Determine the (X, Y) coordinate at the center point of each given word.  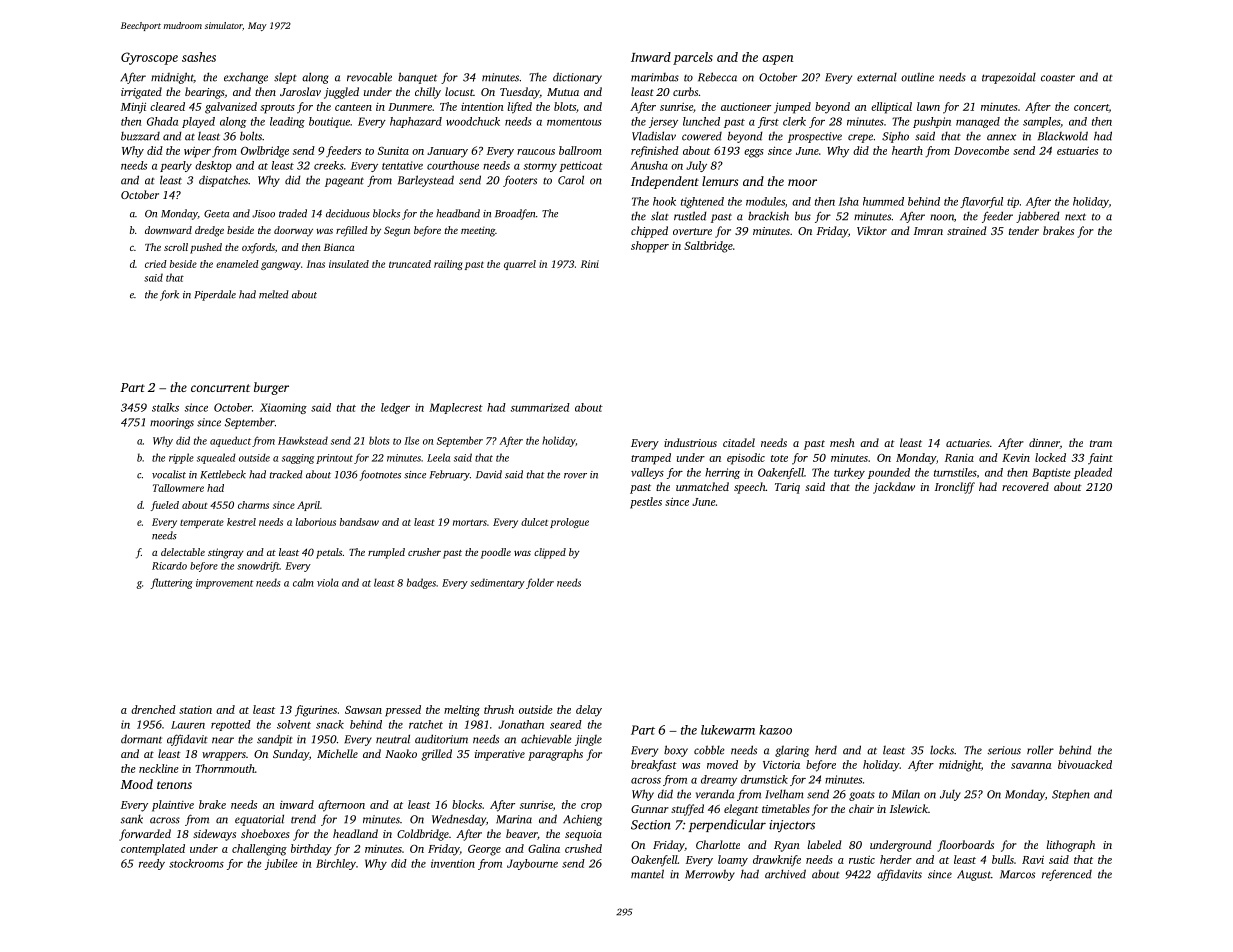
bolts (251, 136)
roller (1040, 750)
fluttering (171, 583)
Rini (590, 264)
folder (540, 583)
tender (1024, 230)
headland (355, 833)
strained (966, 230)
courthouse (453, 165)
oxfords (258, 248)
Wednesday (459, 820)
